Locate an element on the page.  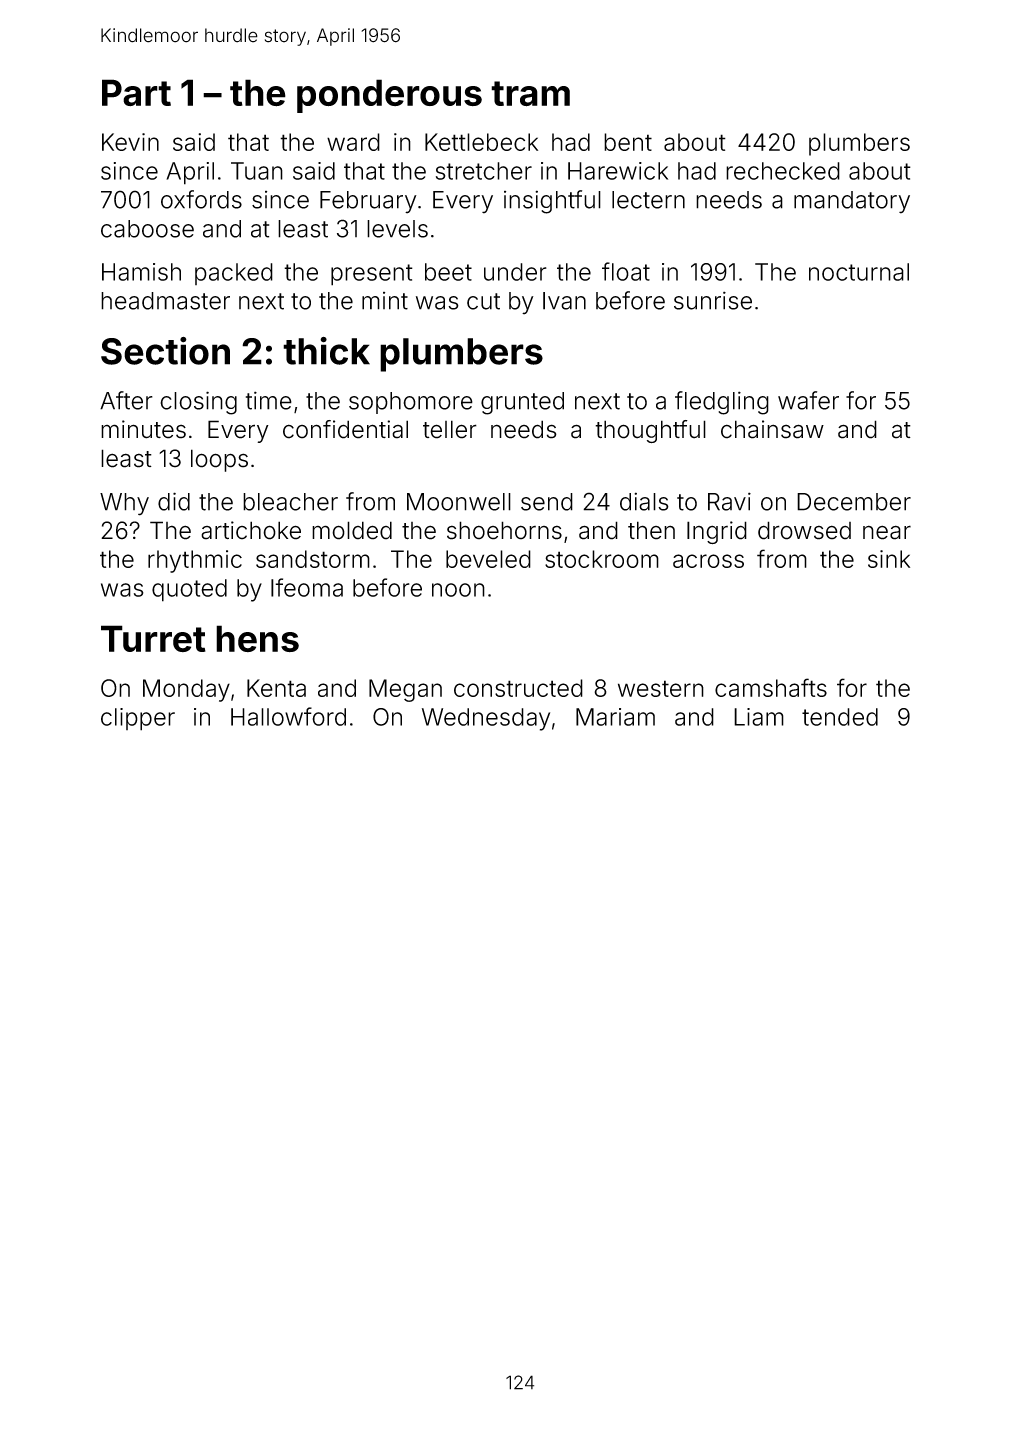
time is located at coordinates (269, 400).
